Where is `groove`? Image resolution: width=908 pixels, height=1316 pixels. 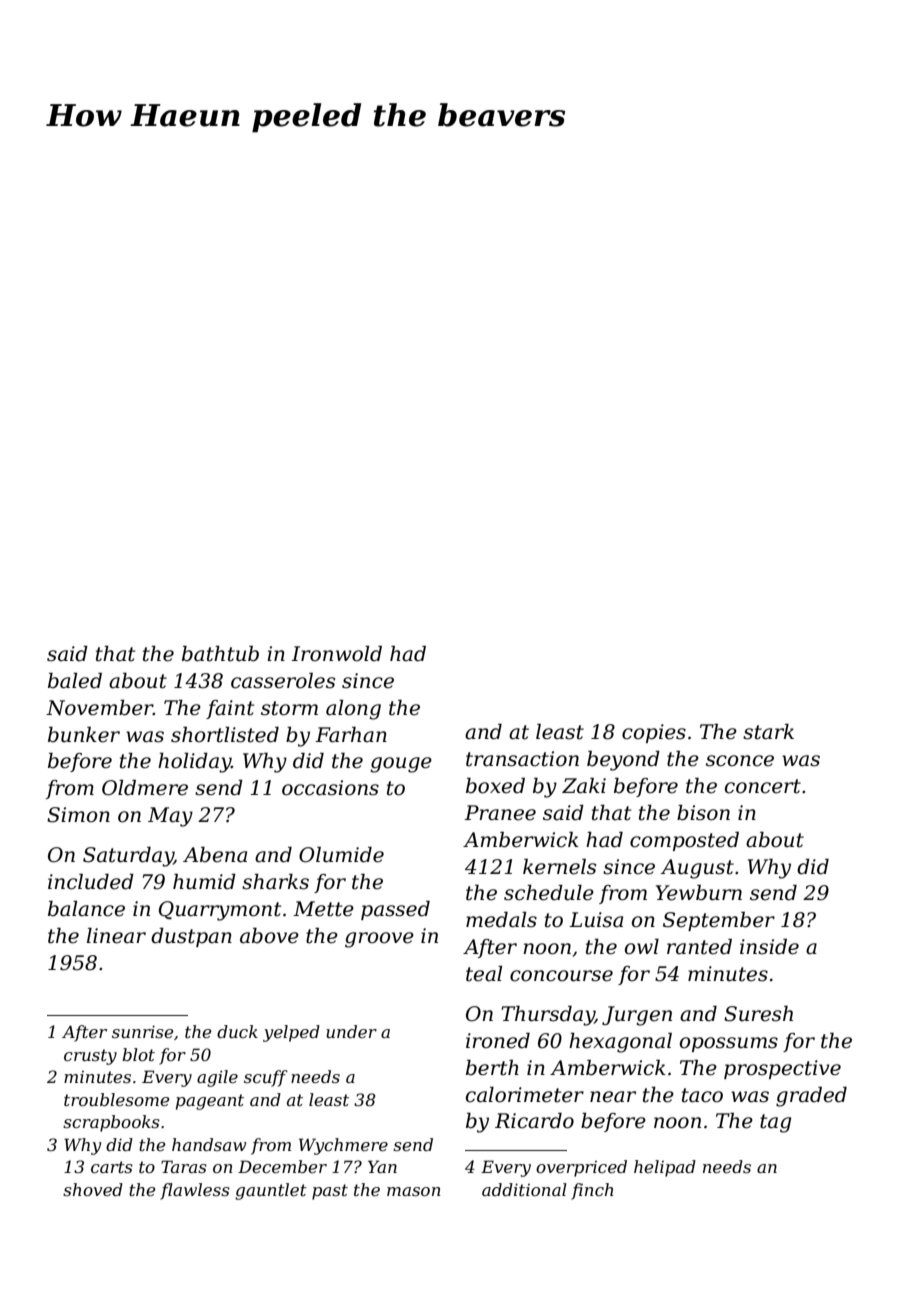
groove is located at coordinates (379, 940).
